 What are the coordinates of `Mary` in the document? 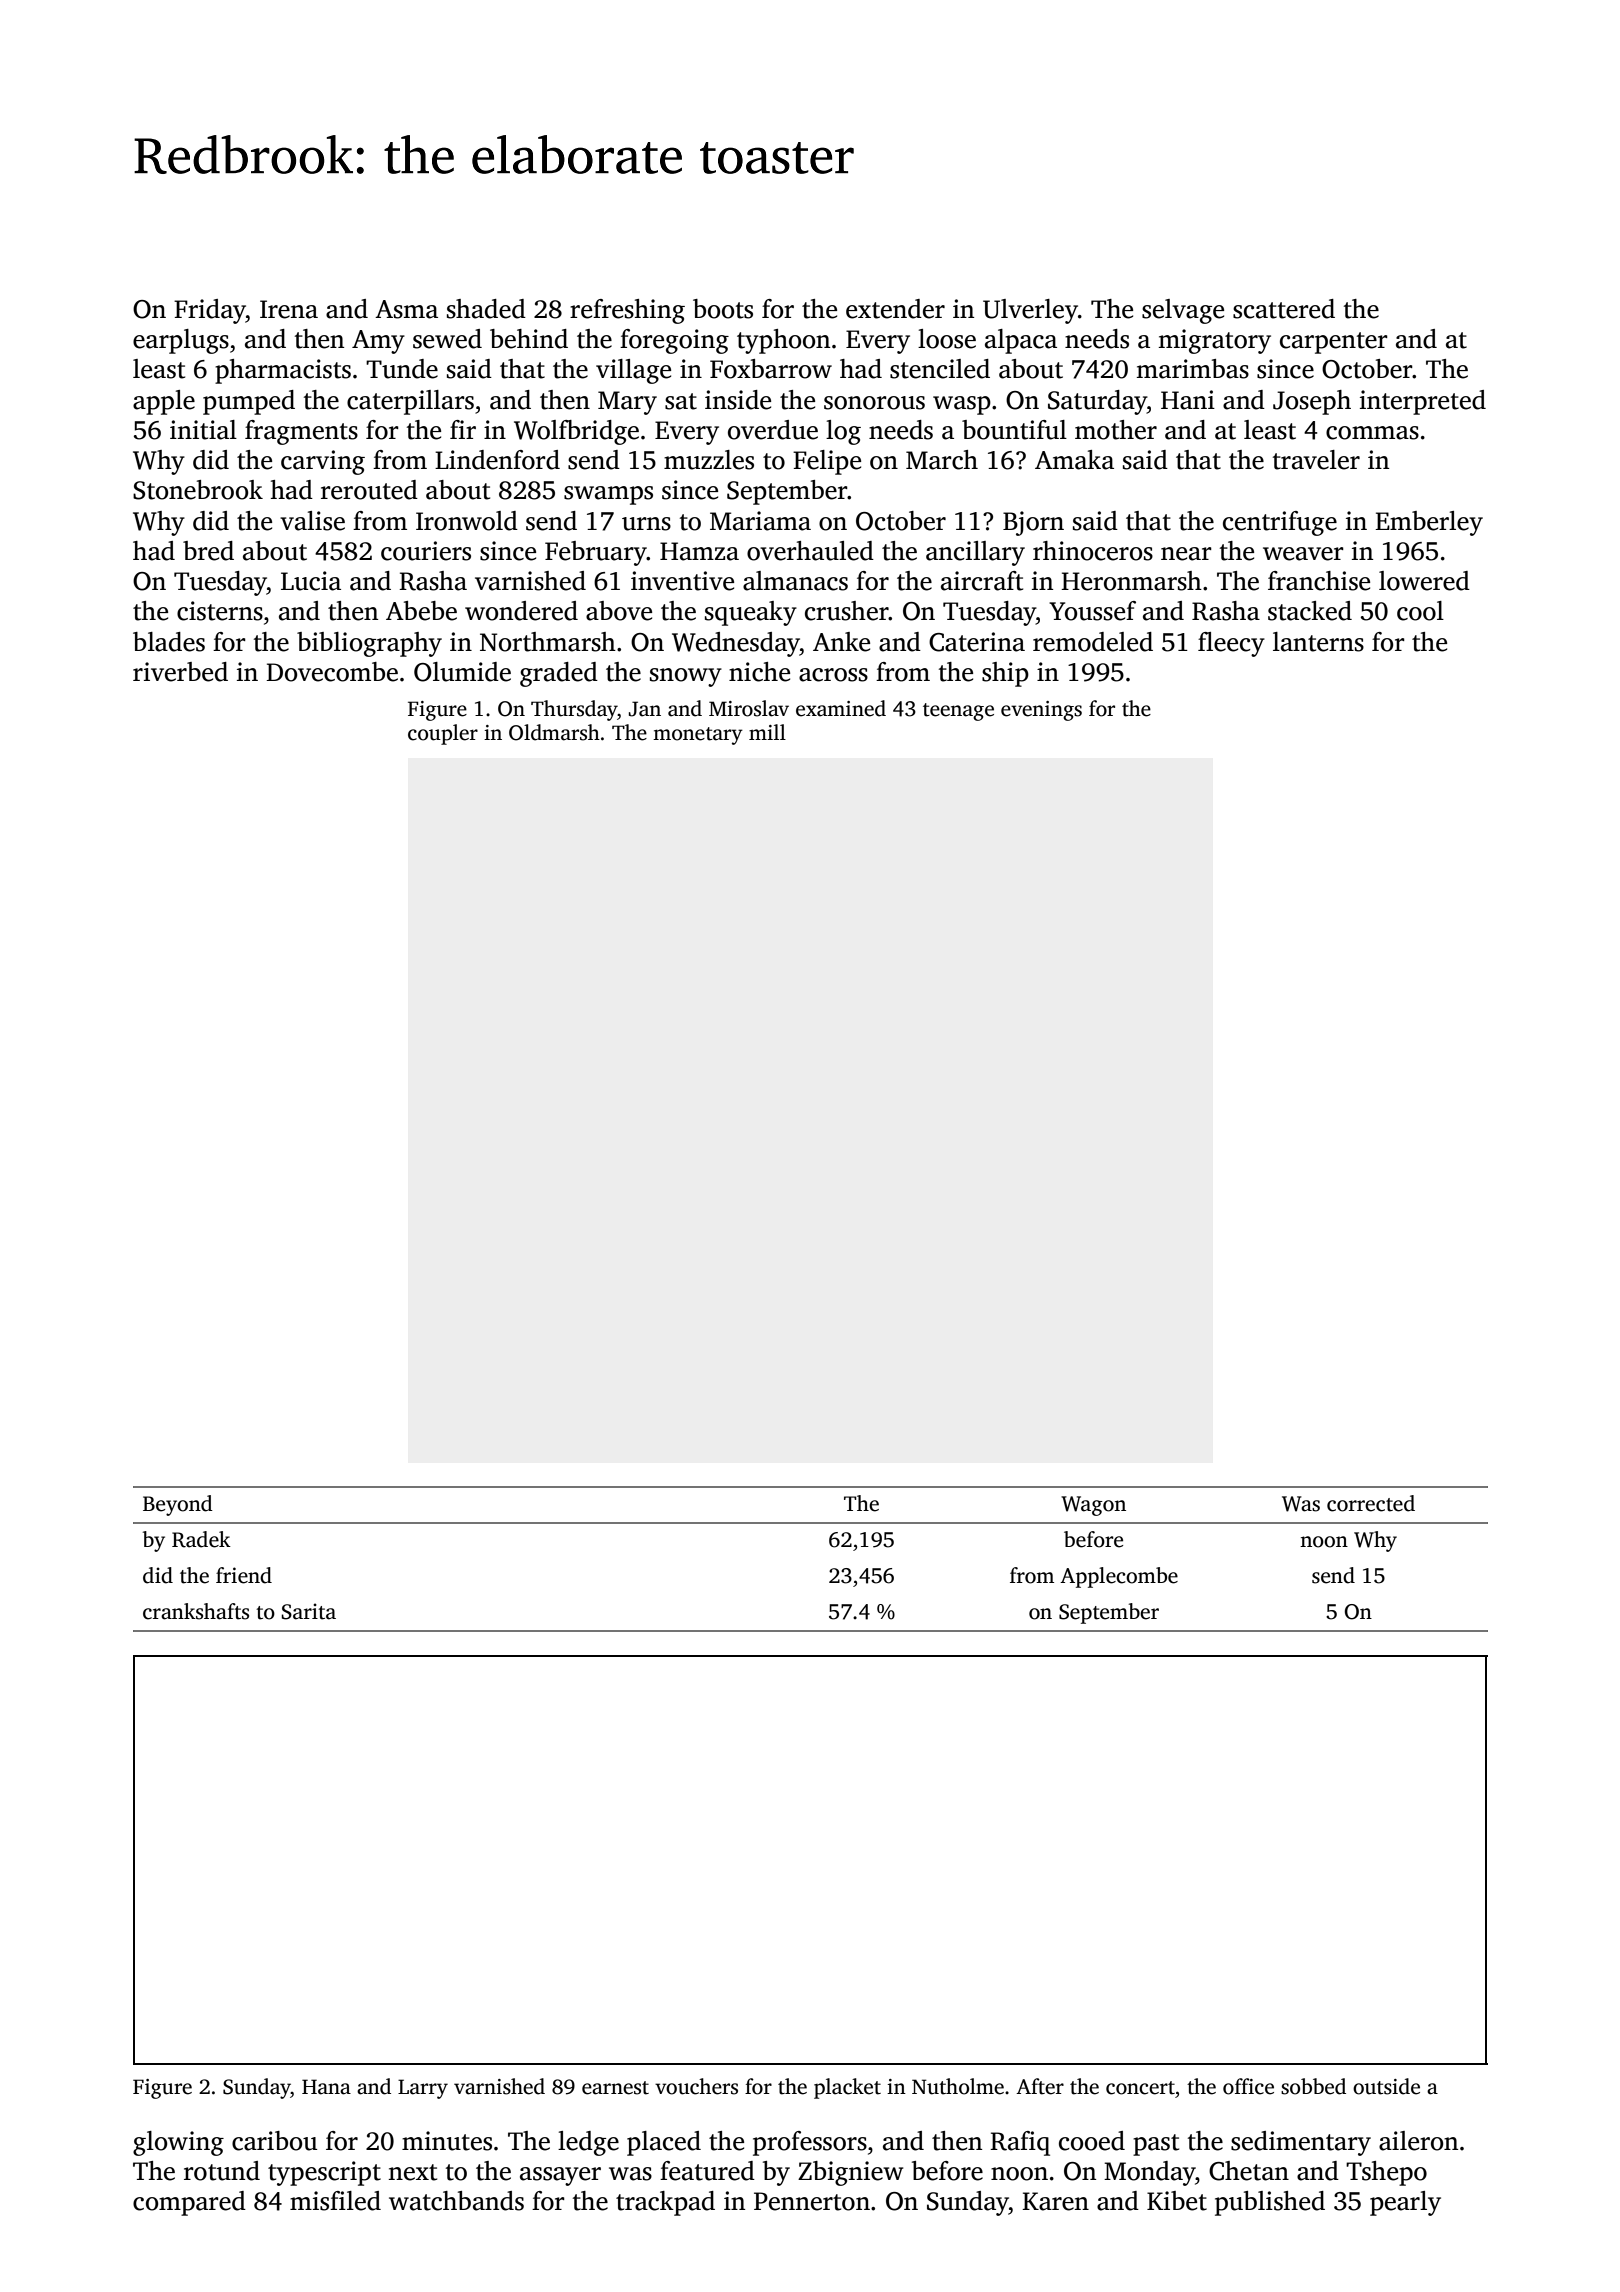 It's located at (627, 403).
